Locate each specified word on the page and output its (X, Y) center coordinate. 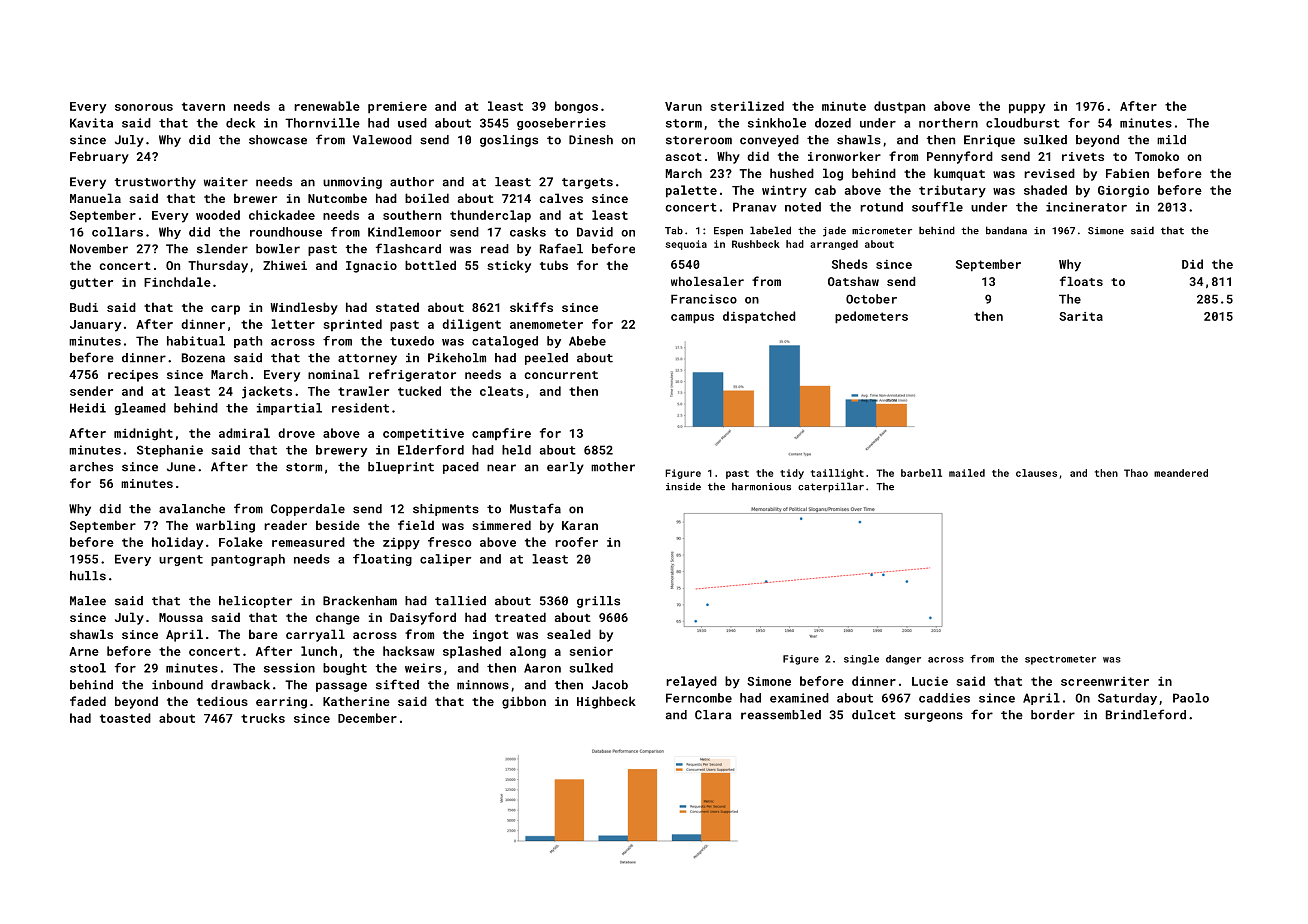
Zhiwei (285, 265)
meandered (1181, 473)
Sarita (1081, 316)
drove (296, 433)
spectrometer (1060, 660)
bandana (1006, 230)
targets (587, 183)
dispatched (759, 317)
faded (88, 701)
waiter (226, 182)
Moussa (181, 617)
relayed (691, 682)
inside (683, 487)
